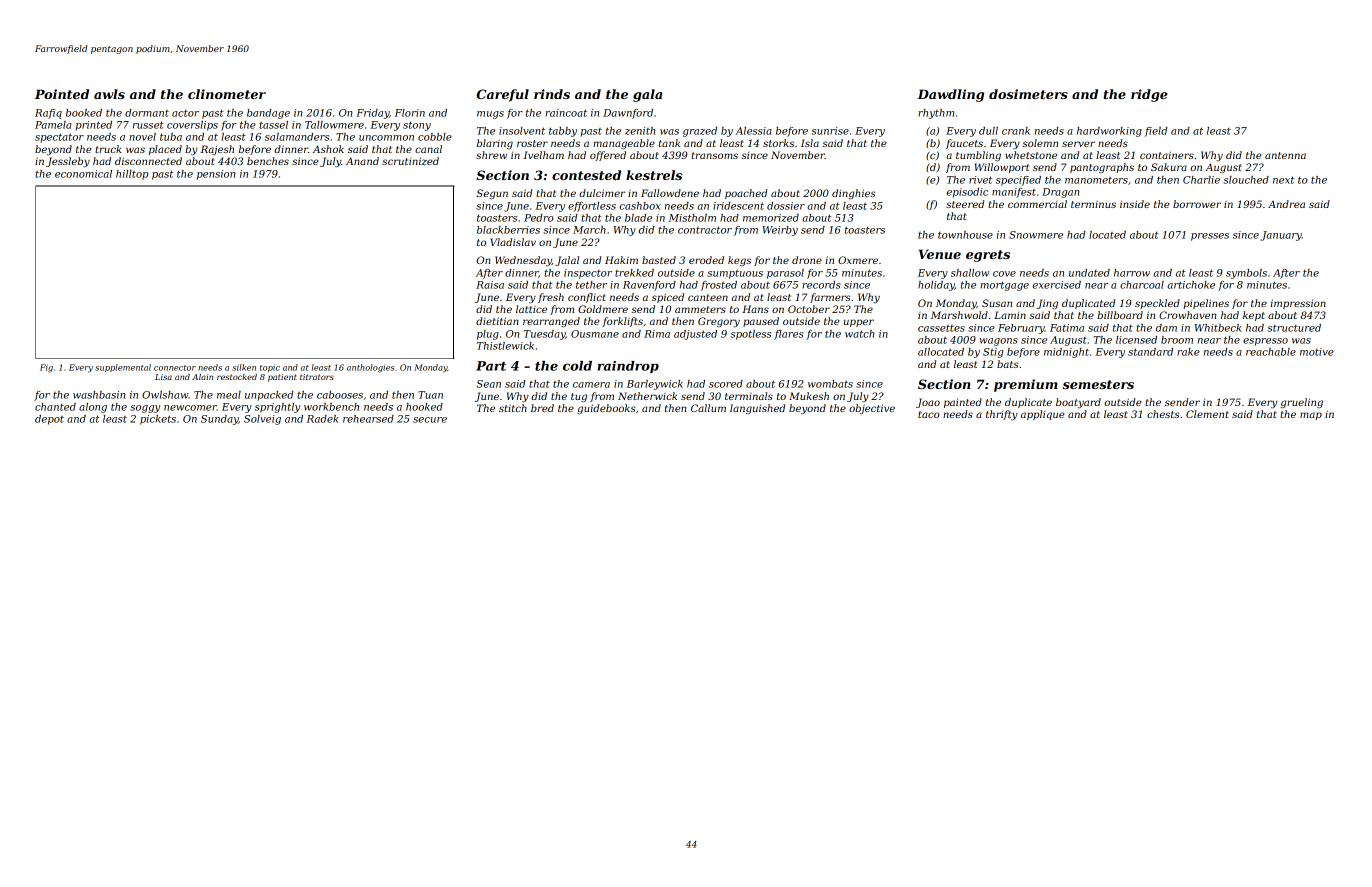  I want to click on washbasin, so click(99, 395).
